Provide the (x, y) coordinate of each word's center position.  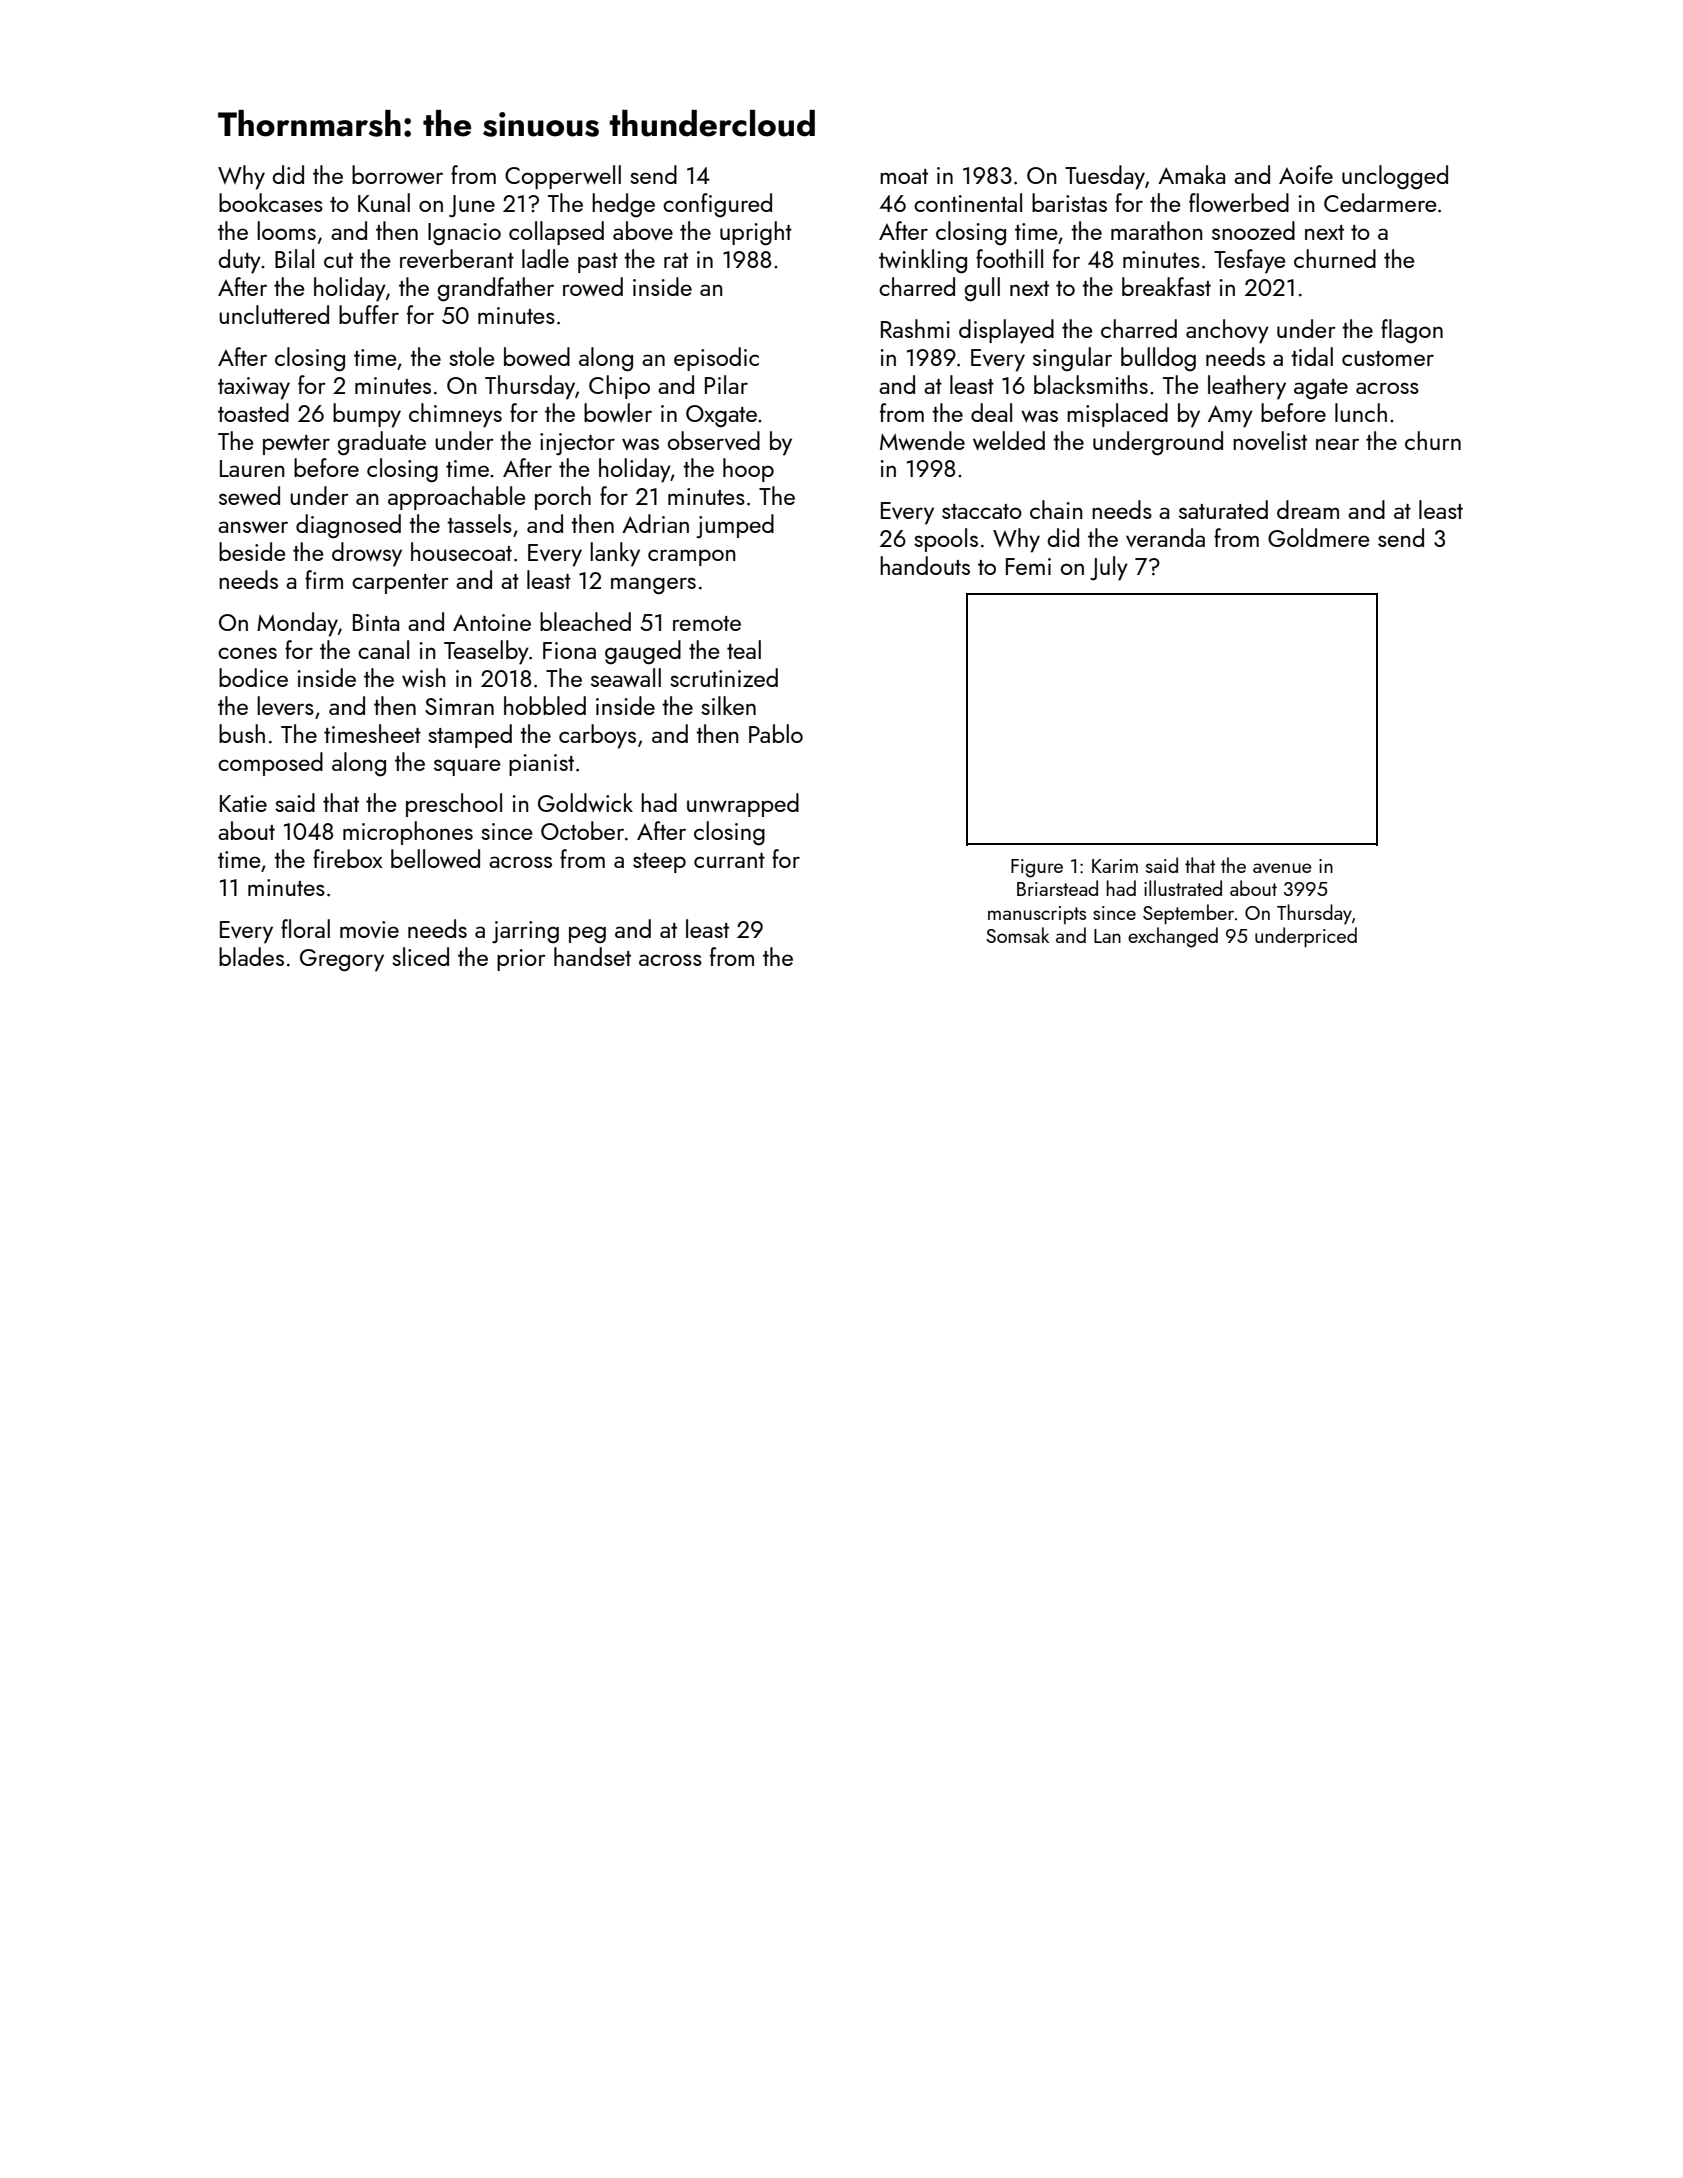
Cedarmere (1380, 202)
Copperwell (563, 177)
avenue (1282, 868)
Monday (297, 624)
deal (991, 412)
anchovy (1227, 331)
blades (251, 956)
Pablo (776, 733)
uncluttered (274, 314)
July (1109, 568)
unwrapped (743, 805)
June (472, 206)
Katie (243, 803)
